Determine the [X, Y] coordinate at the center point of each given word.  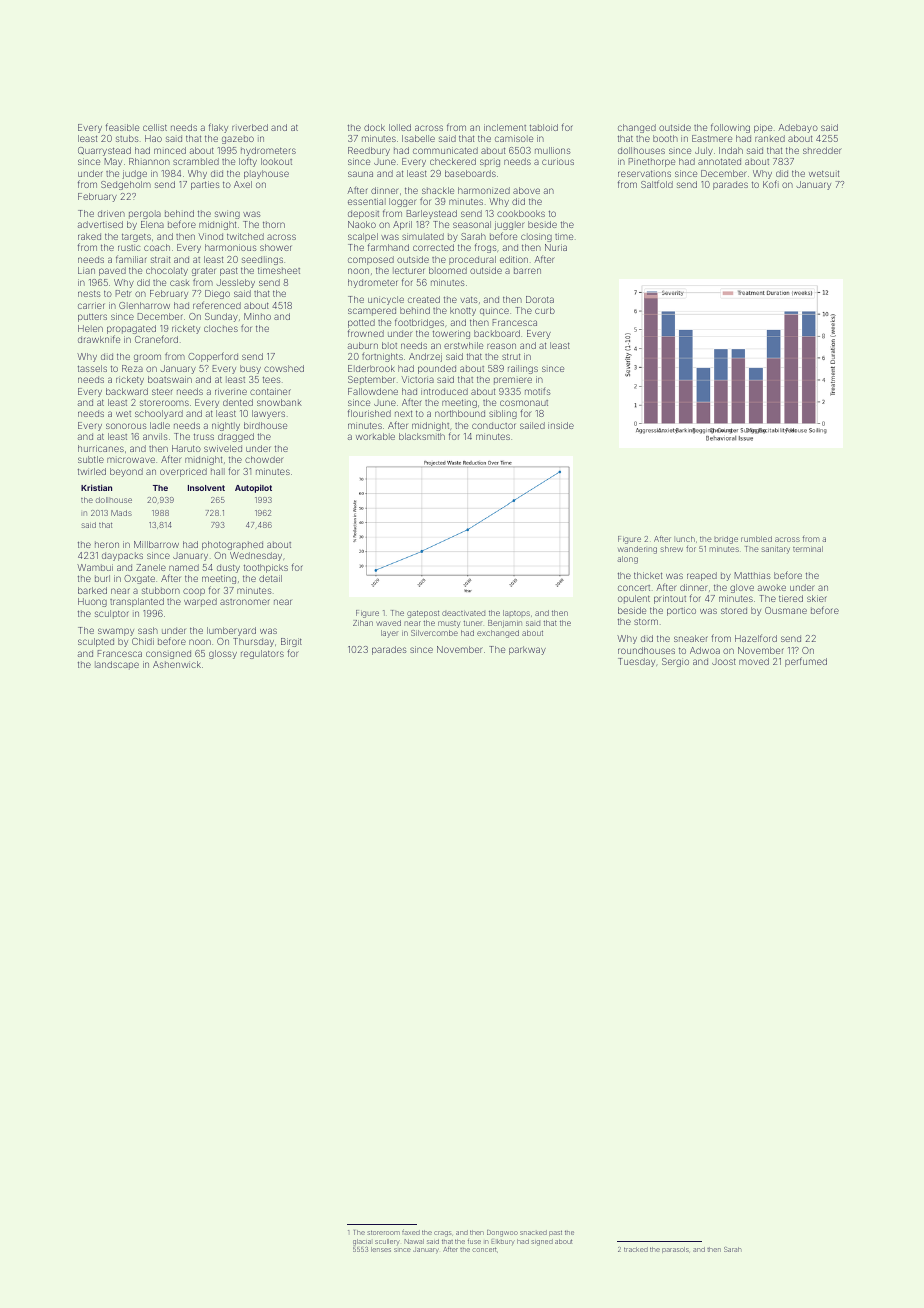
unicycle [386, 300]
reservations [644, 174]
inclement [505, 127]
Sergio [675, 662]
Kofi [771, 184]
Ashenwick [177, 664]
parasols [675, 1250]
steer [162, 392]
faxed [411, 1232]
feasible [122, 127]
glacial [362, 1242]
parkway [527, 650]
